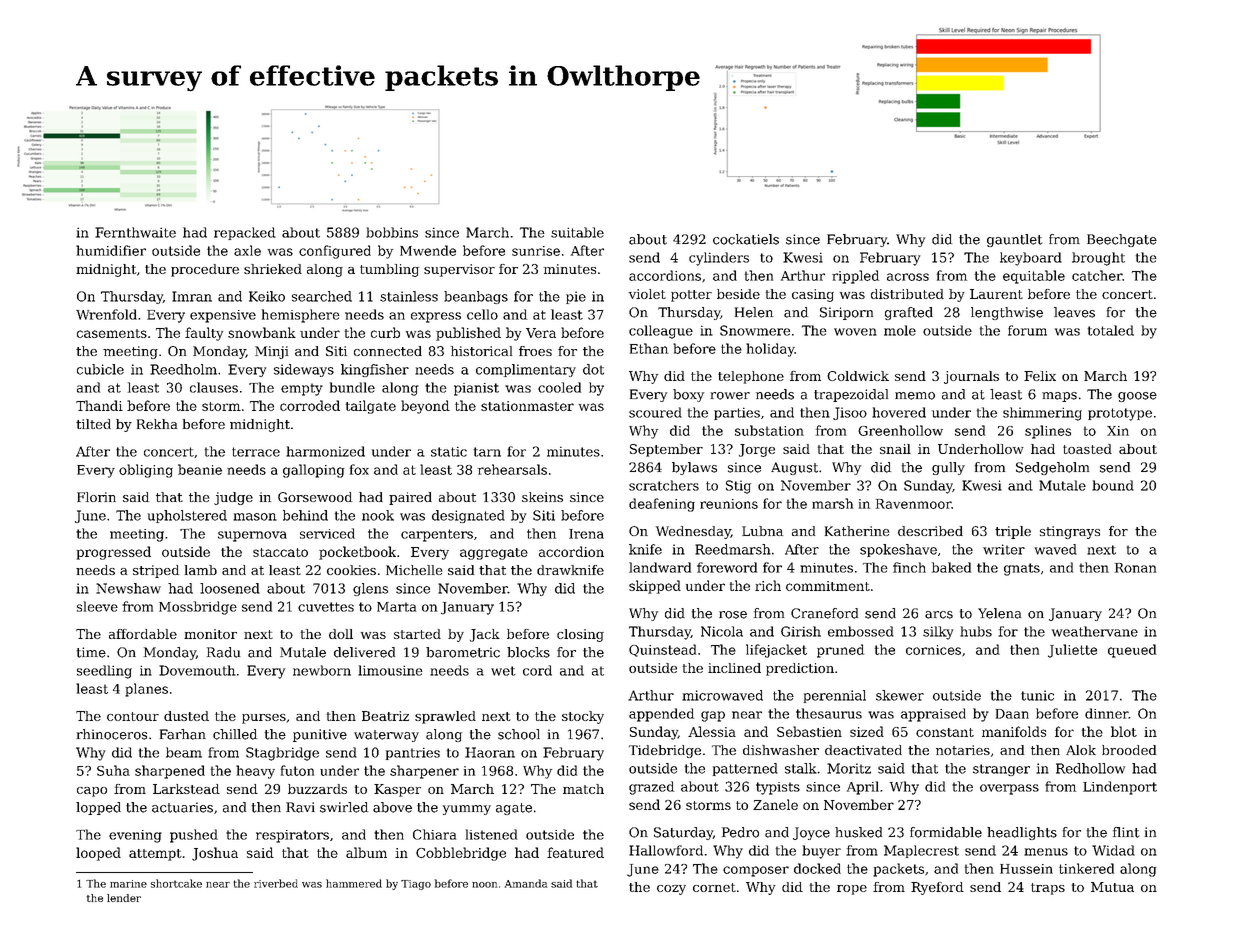 Image resolution: width=1233 pixels, height=952 pixels. What do you see at coordinates (468, 334) in the screenshot?
I see `published` at bounding box center [468, 334].
